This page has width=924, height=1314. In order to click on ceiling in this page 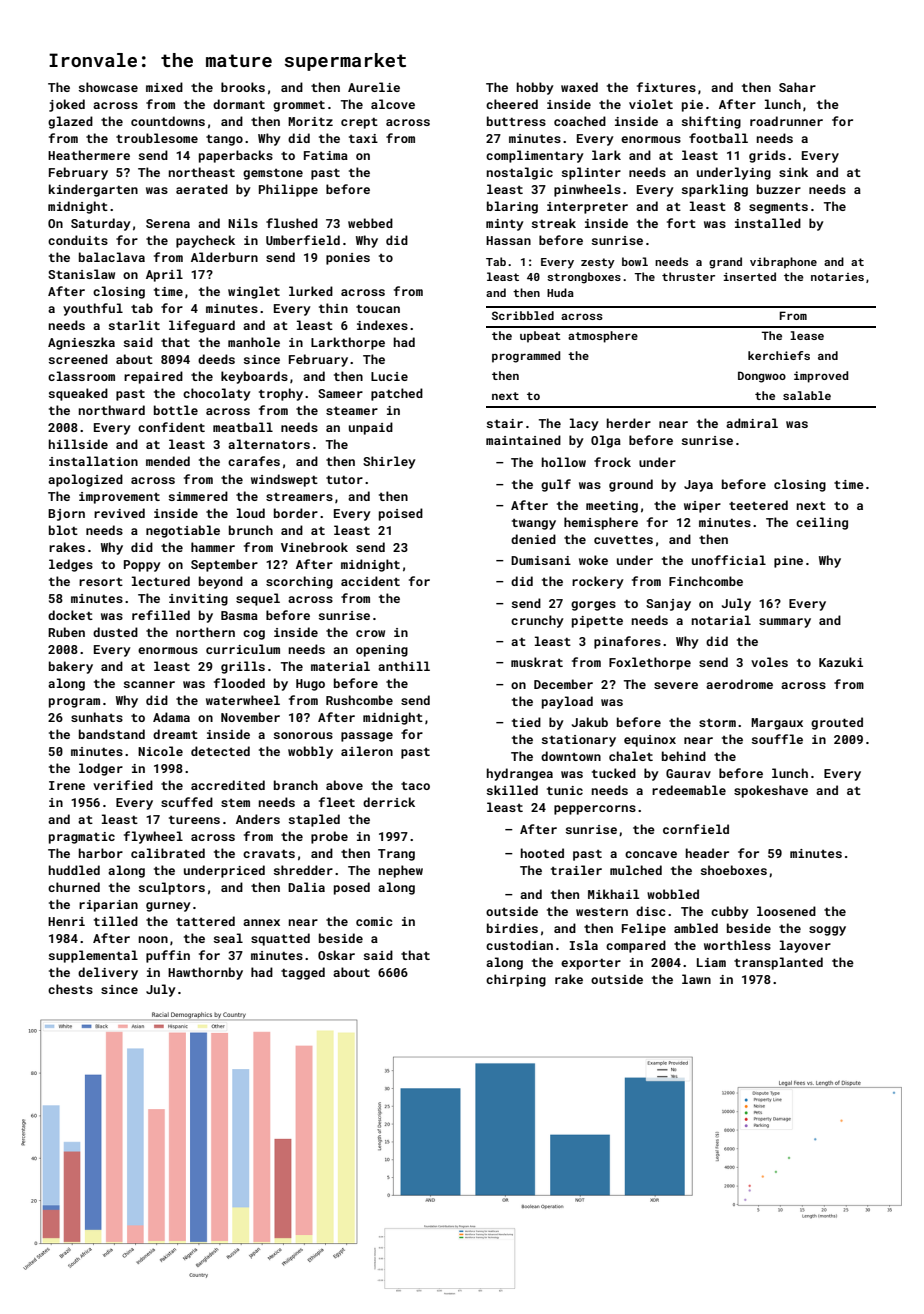, I will do `click(822, 523)`.
